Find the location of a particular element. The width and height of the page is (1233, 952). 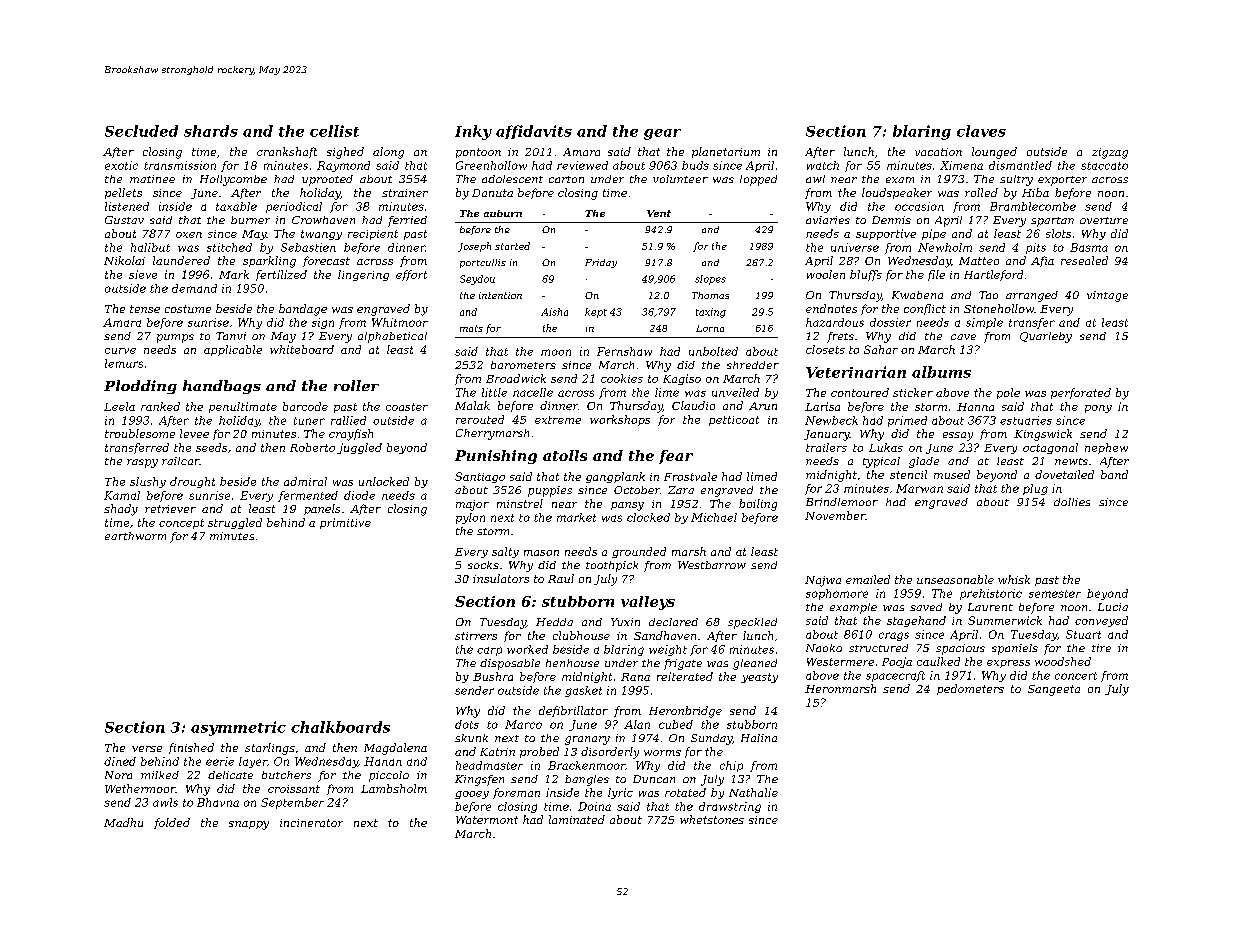

dollies is located at coordinates (1072, 502).
